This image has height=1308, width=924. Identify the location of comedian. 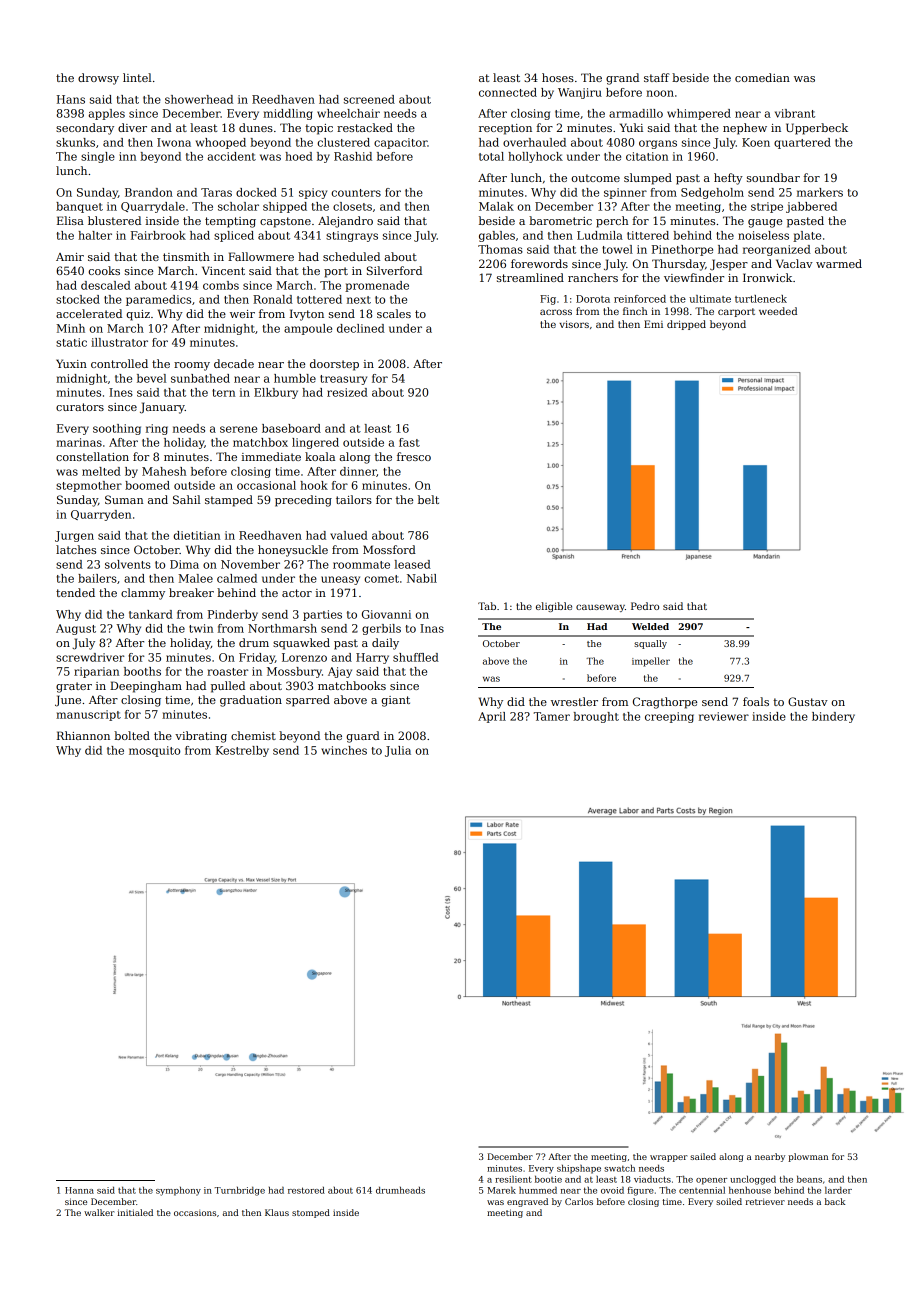
(762, 77).
